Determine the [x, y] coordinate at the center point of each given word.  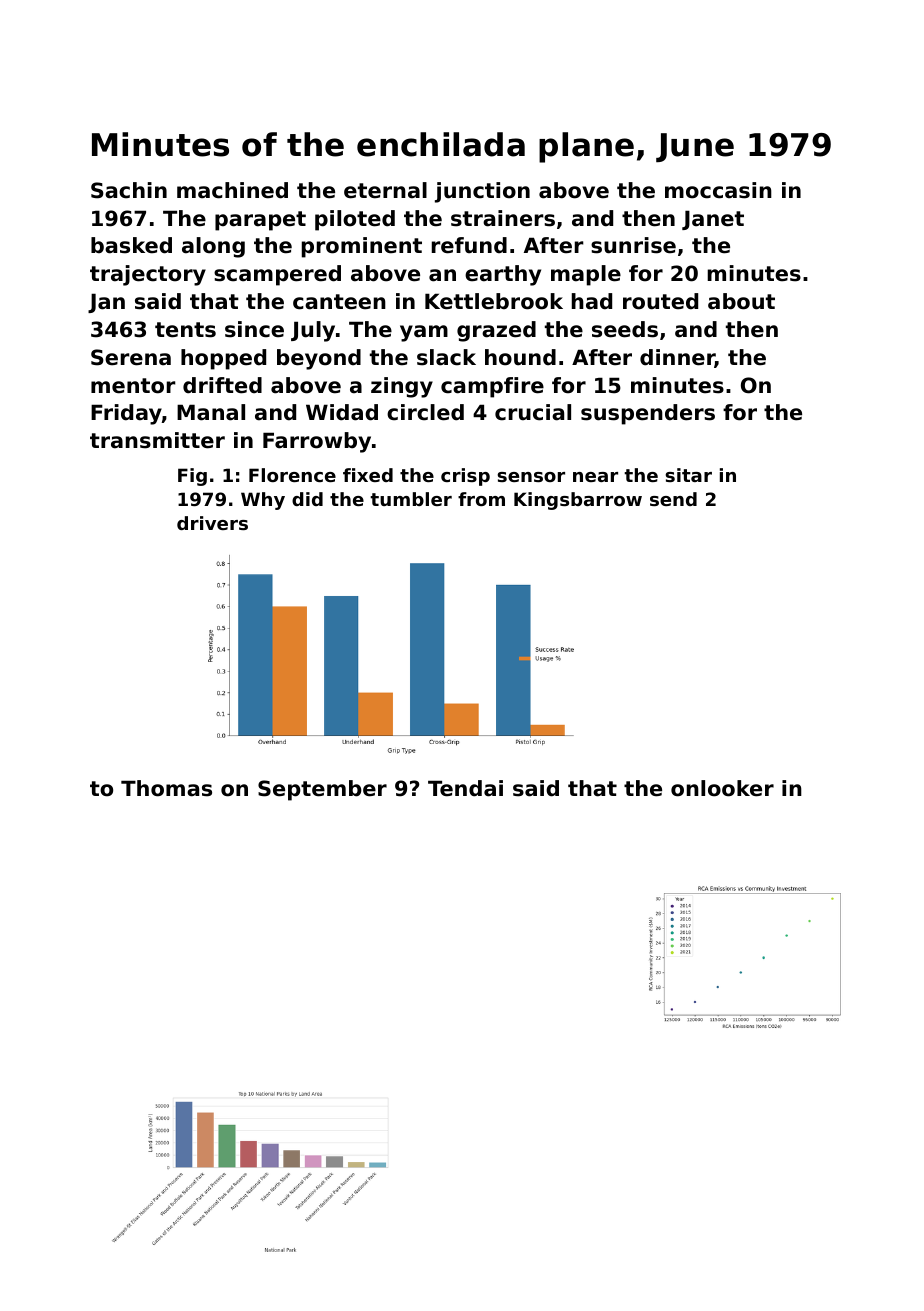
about [741, 301]
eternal [385, 190]
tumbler [411, 499]
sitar [688, 475]
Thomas [166, 788]
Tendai [465, 788]
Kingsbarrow [578, 501]
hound [520, 357]
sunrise [633, 245]
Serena [131, 357]
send [673, 499]
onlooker [722, 788]
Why [263, 501]
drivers [212, 523]
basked [131, 245]
